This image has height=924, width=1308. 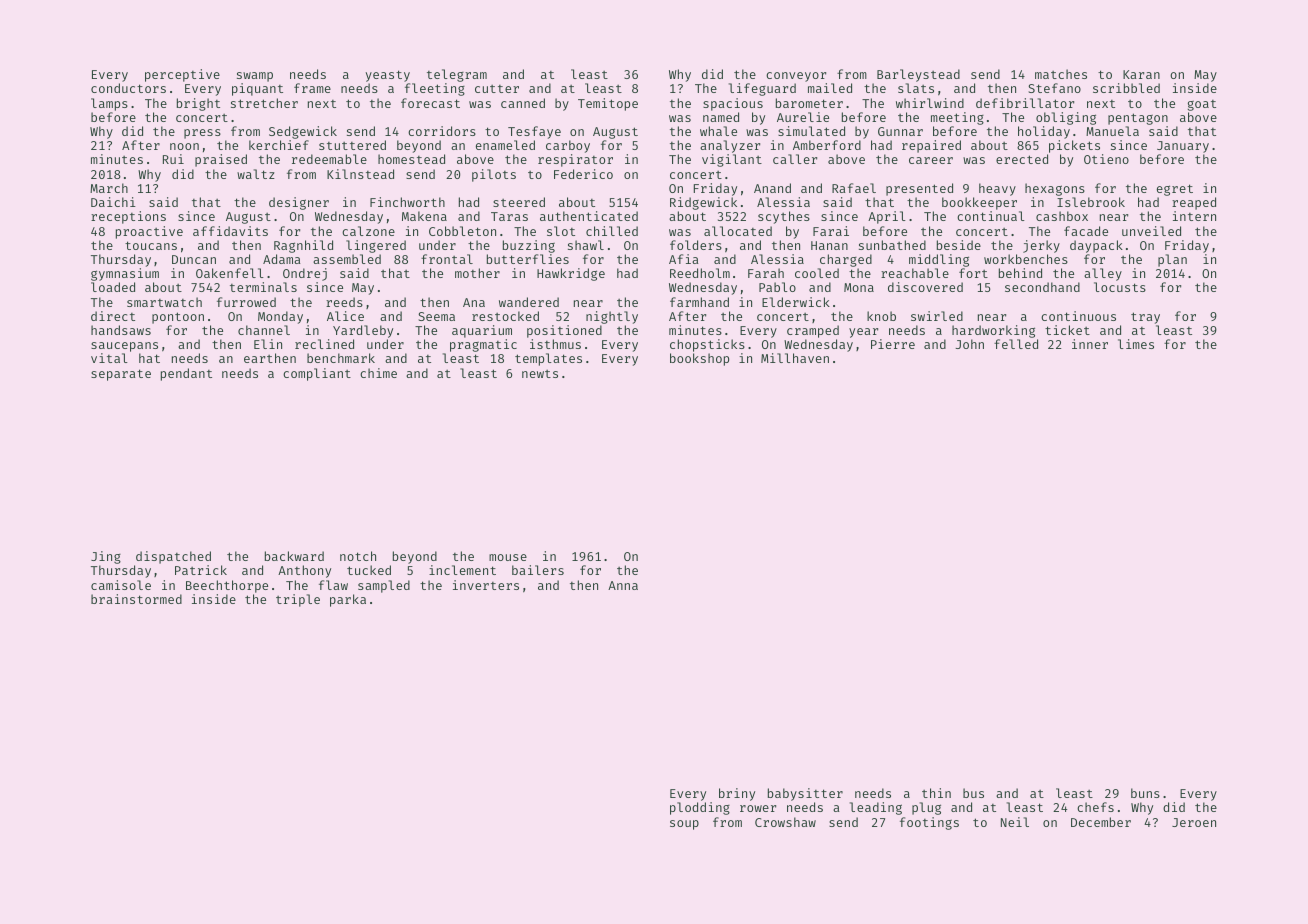 I want to click on soup, so click(x=684, y=825).
